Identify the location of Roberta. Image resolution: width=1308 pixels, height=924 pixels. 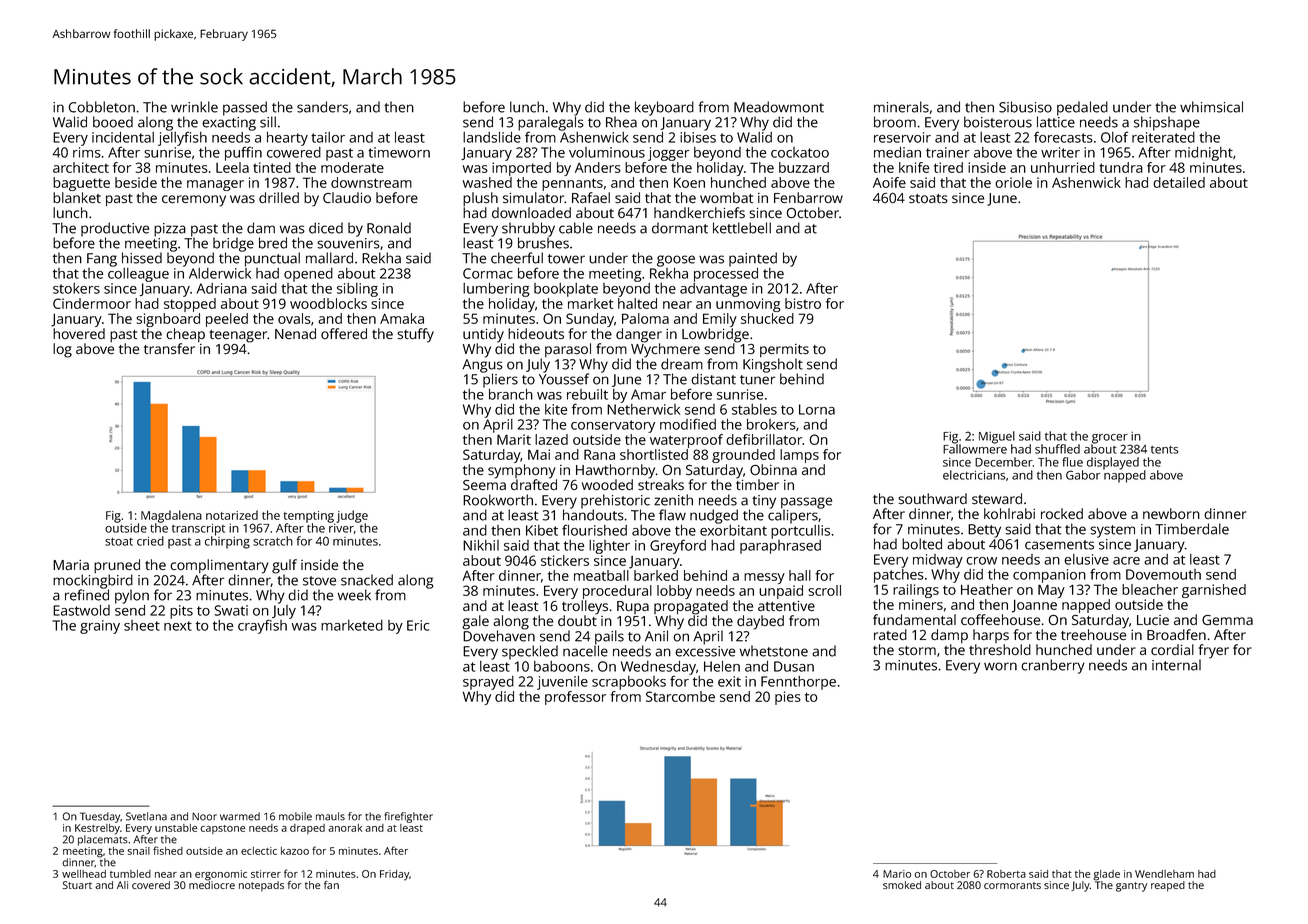
(1006, 874).
